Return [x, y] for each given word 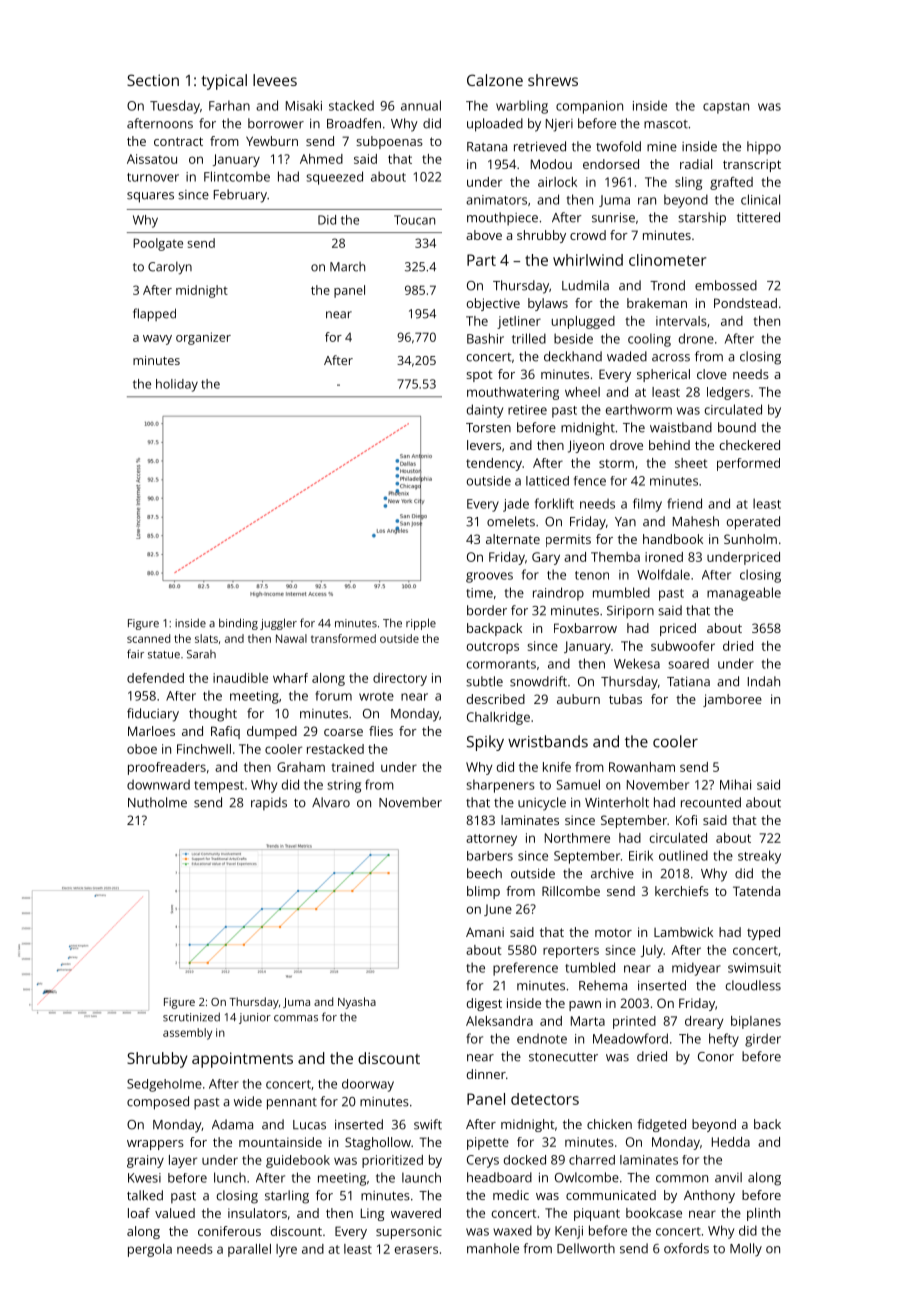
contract [178, 141]
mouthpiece [502, 219]
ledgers [728, 393]
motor [613, 932]
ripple [421, 624]
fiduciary [153, 715]
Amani [485, 932]
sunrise [613, 218]
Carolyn [170, 268]
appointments [242, 1060]
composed [158, 1103]
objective [493, 304]
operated [753, 523]
